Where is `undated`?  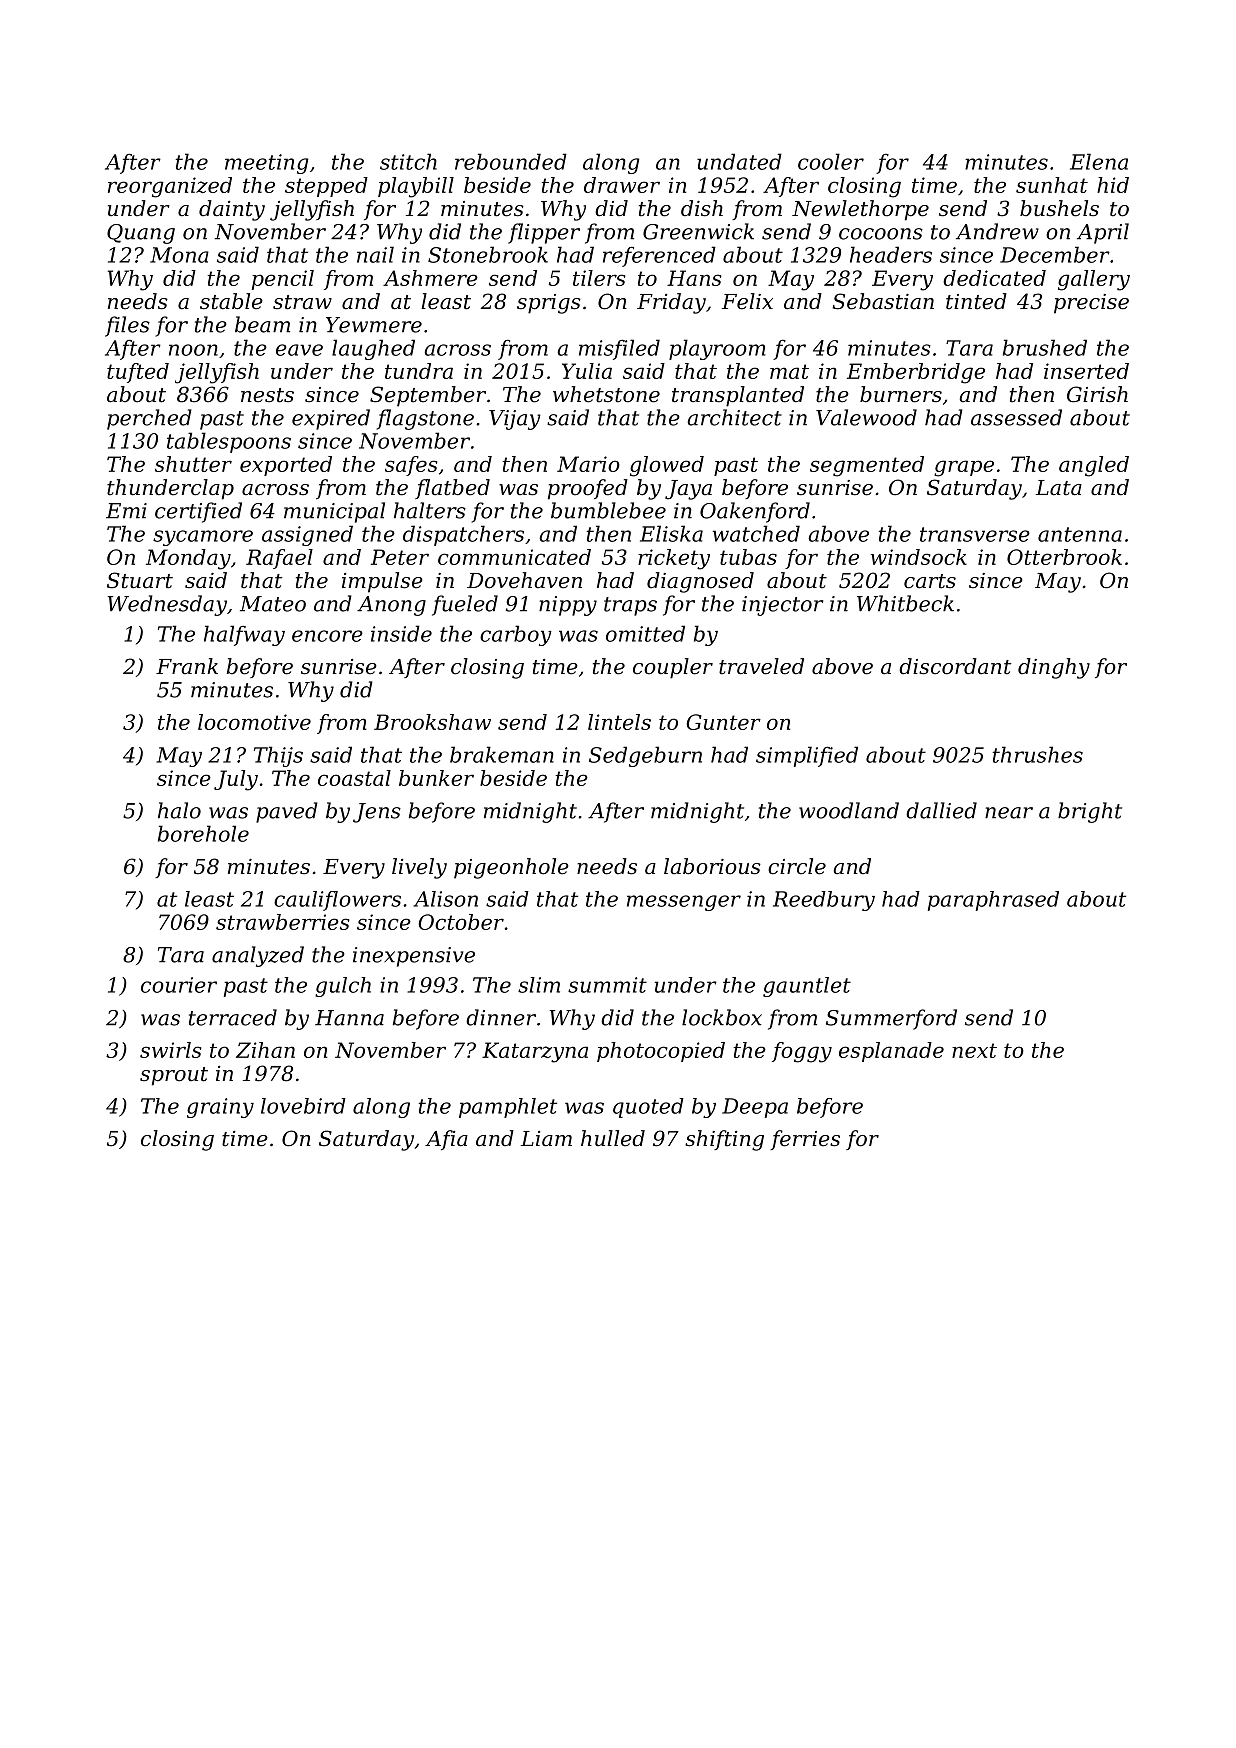
undated is located at coordinates (739, 161).
